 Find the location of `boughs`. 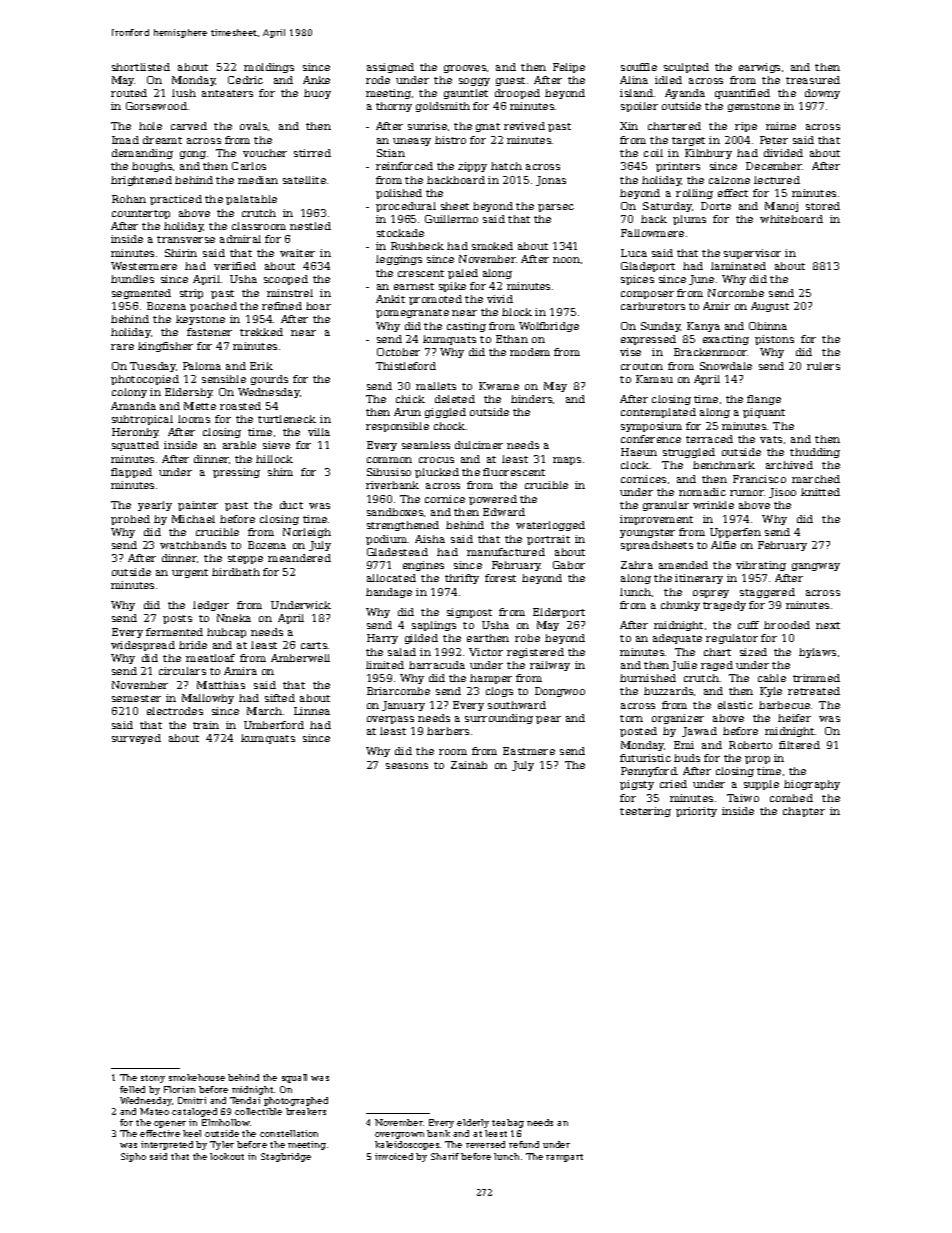

boughs is located at coordinates (152, 167).
